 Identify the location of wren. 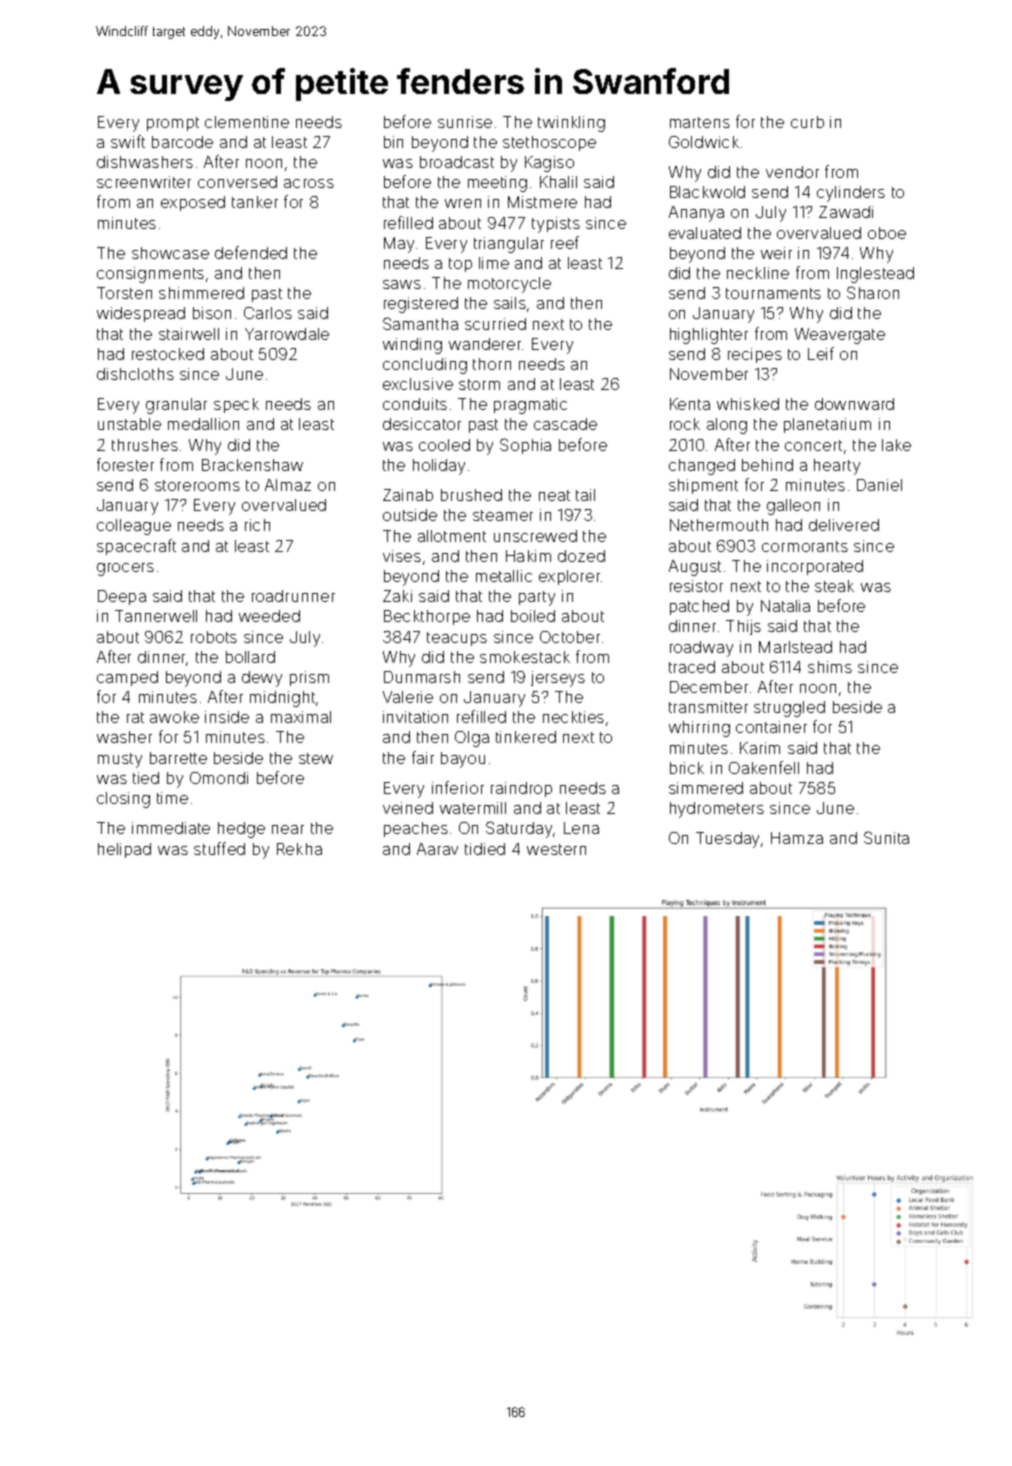
(463, 203).
